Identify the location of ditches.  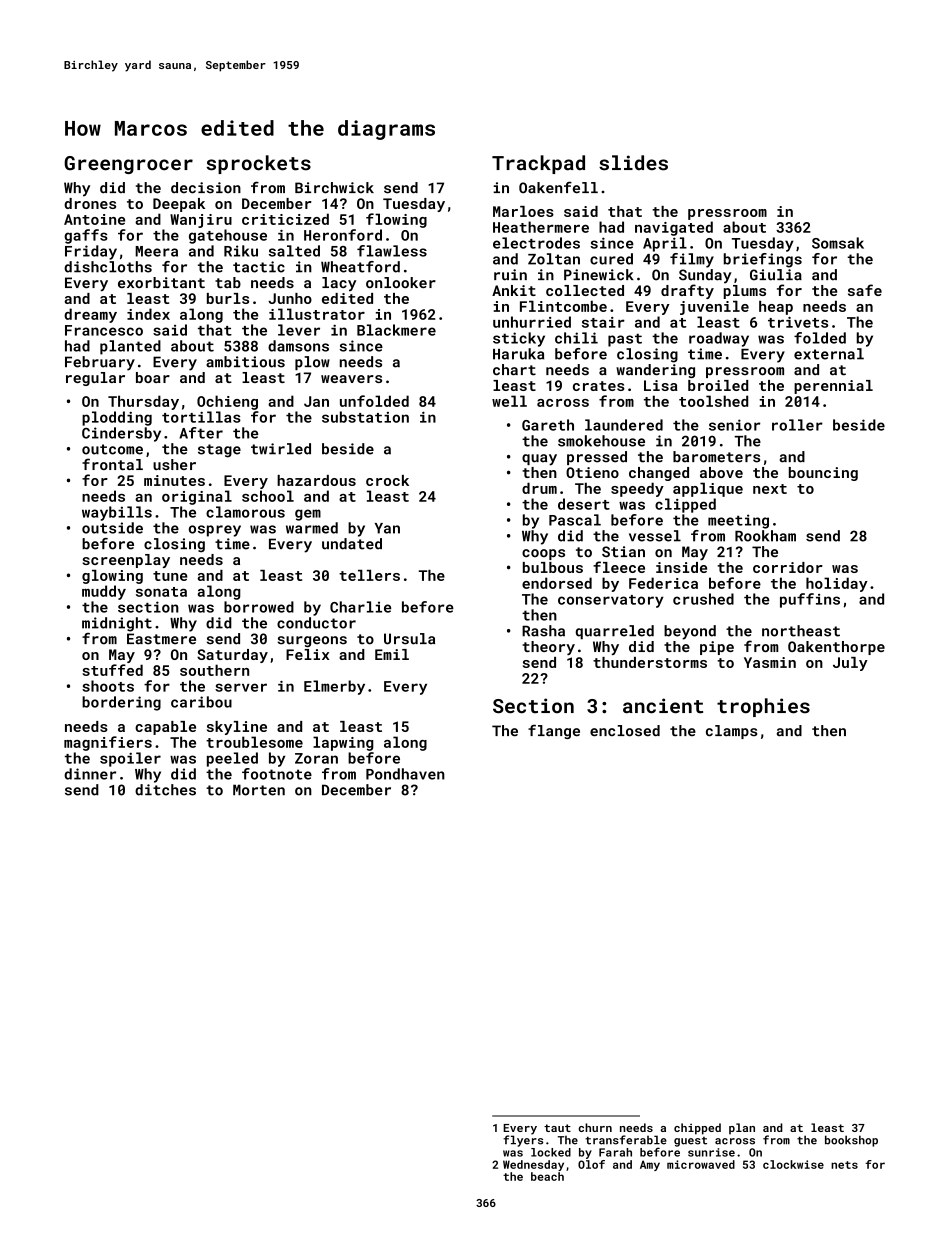
(165, 790).
